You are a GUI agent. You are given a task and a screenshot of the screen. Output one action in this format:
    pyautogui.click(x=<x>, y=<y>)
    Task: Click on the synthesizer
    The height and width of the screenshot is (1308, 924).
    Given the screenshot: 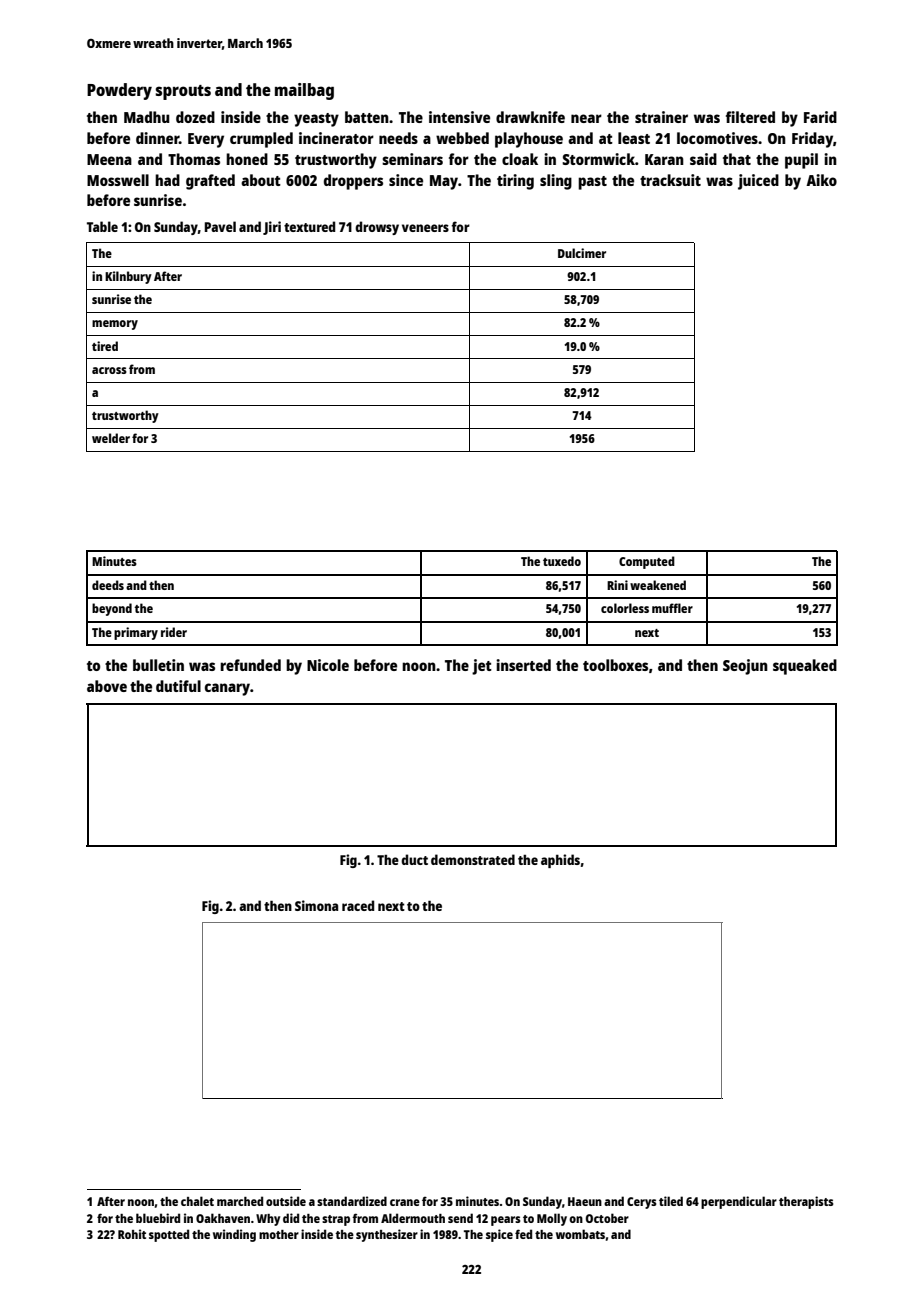 What is the action you would take?
    pyautogui.click(x=387, y=1235)
